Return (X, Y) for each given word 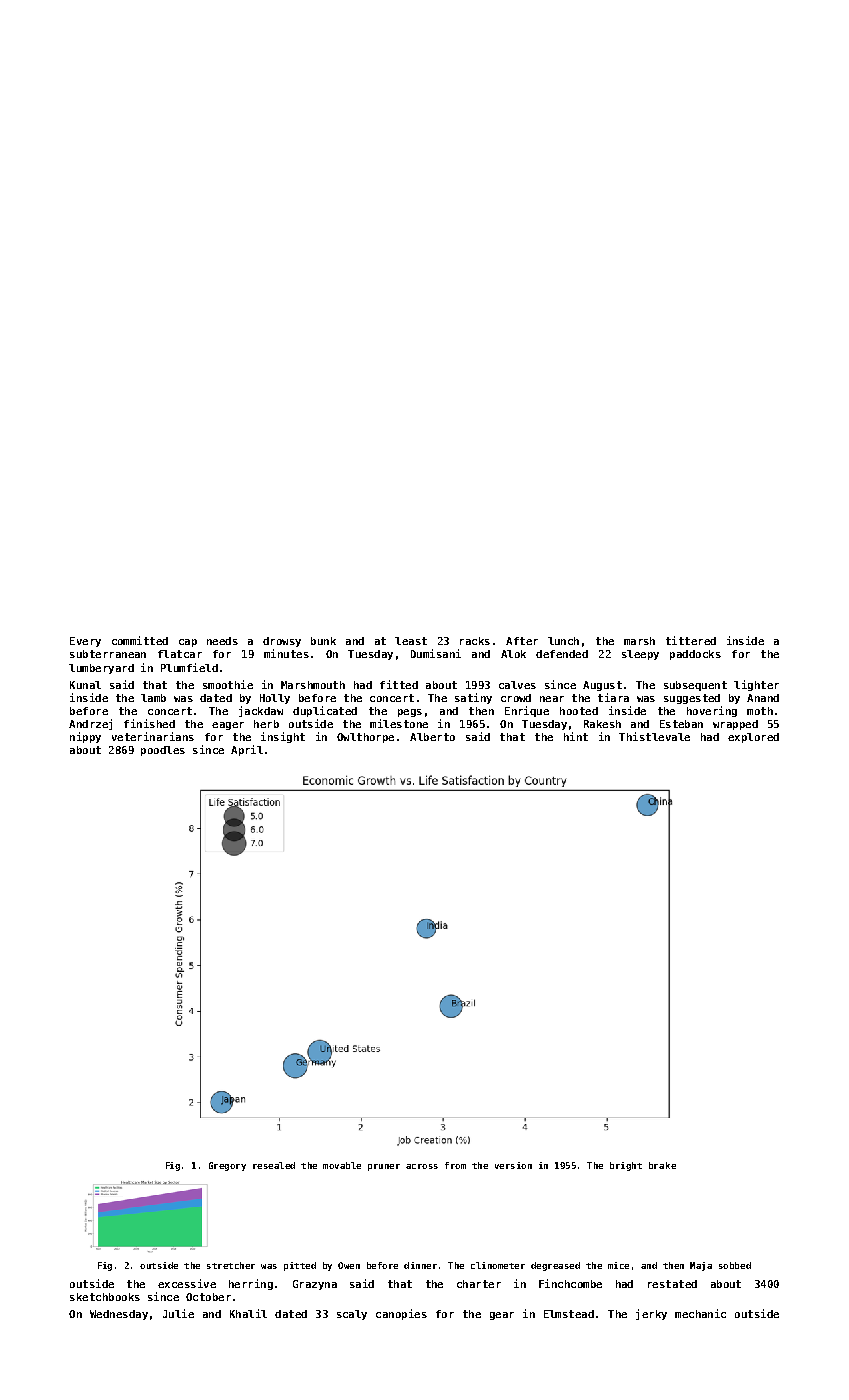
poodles (163, 751)
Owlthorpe (365, 738)
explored (753, 738)
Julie (178, 1313)
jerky (651, 1314)
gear (502, 1316)
